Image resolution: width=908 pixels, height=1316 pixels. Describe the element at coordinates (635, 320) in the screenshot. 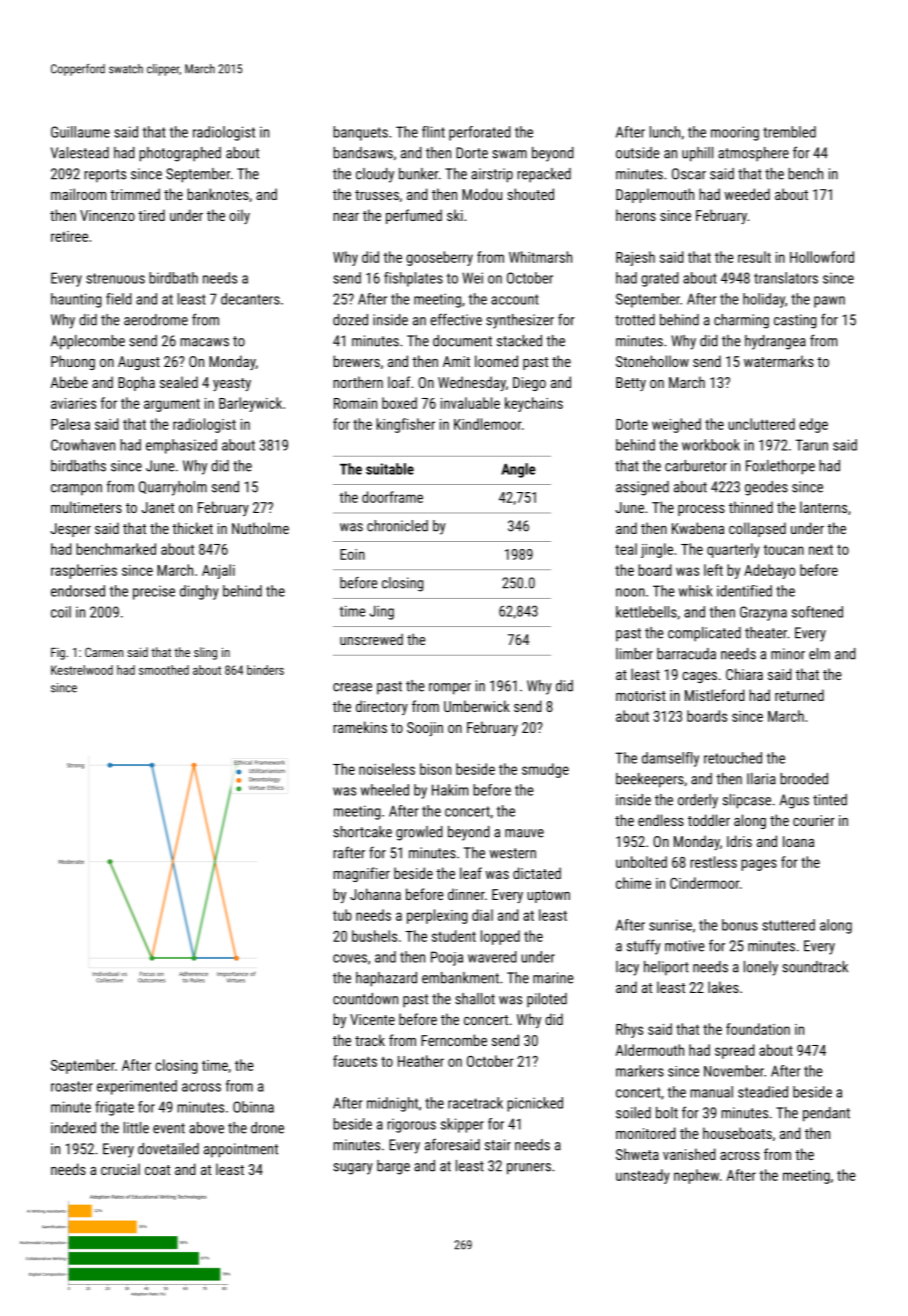

I see `trotted` at that location.
